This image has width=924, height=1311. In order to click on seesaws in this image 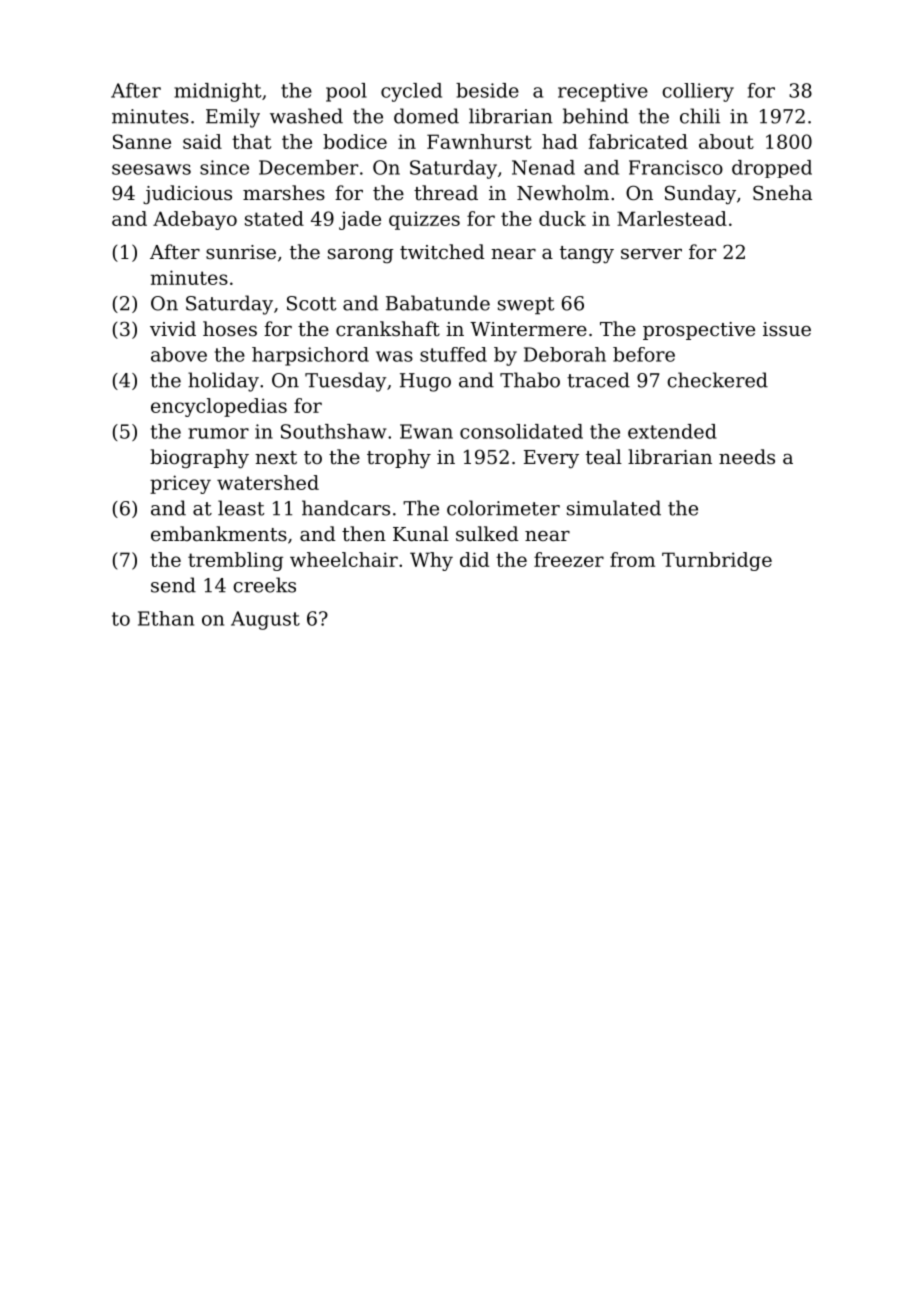, I will do `click(151, 169)`.
